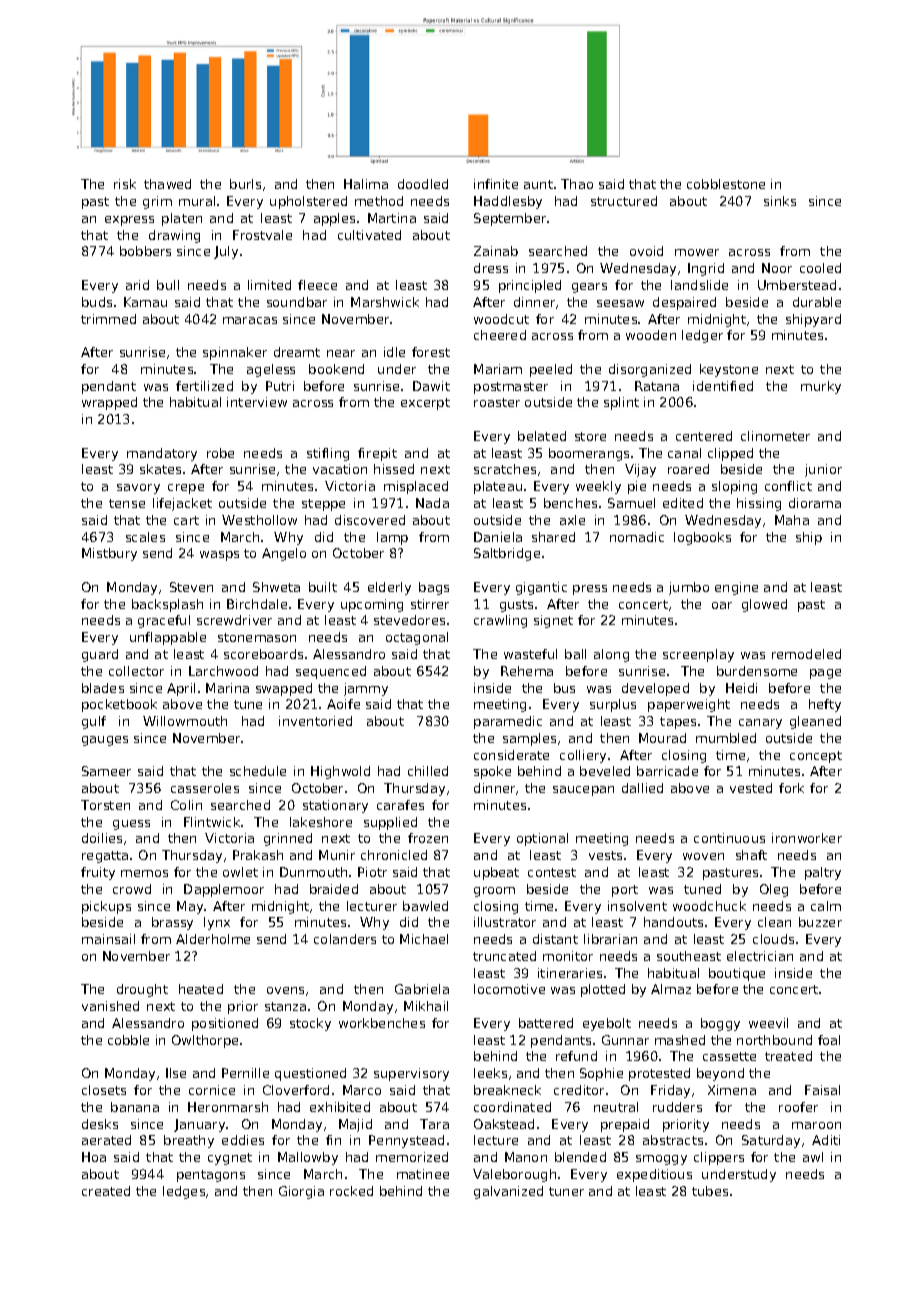 The width and height of the image is (924, 1308). Describe the element at coordinates (144, 873) in the image. I see `memos` at that location.
